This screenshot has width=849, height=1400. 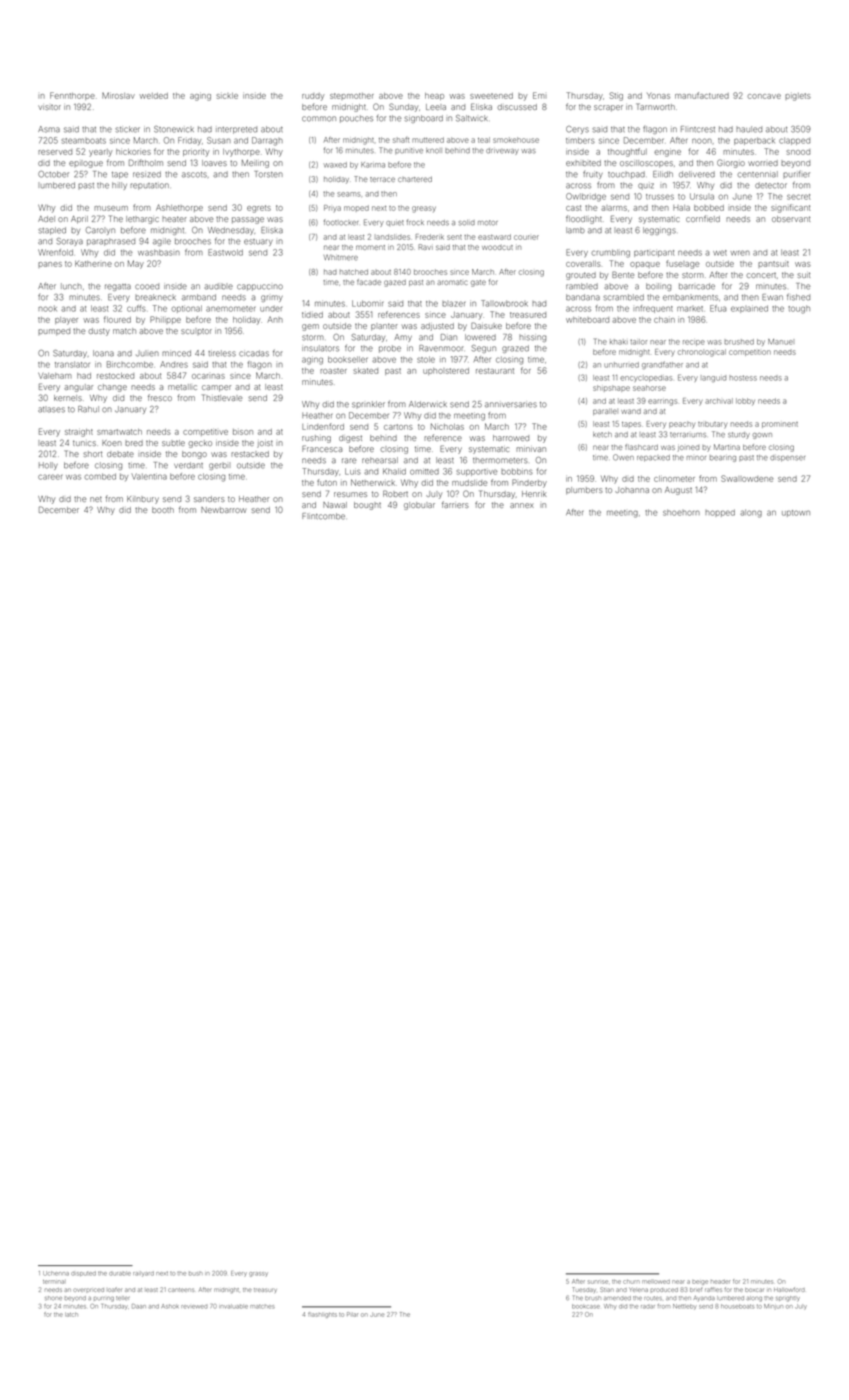 I want to click on header, so click(x=720, y=1282).
